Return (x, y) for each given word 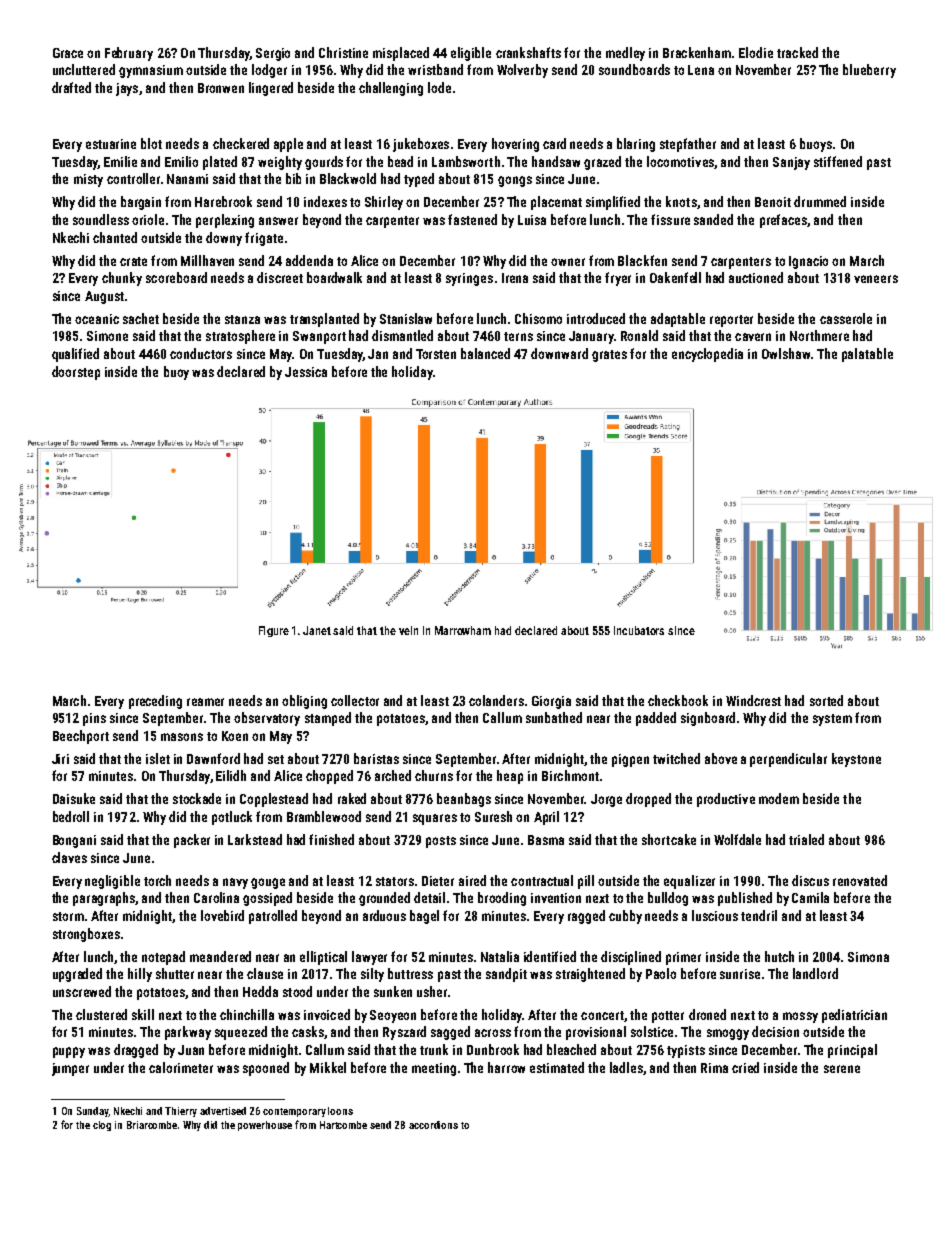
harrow (506, 1067)
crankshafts (528, 52)
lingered (271, 89)
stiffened (838, 161)
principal (852, 1051)
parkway (188, 1033)
